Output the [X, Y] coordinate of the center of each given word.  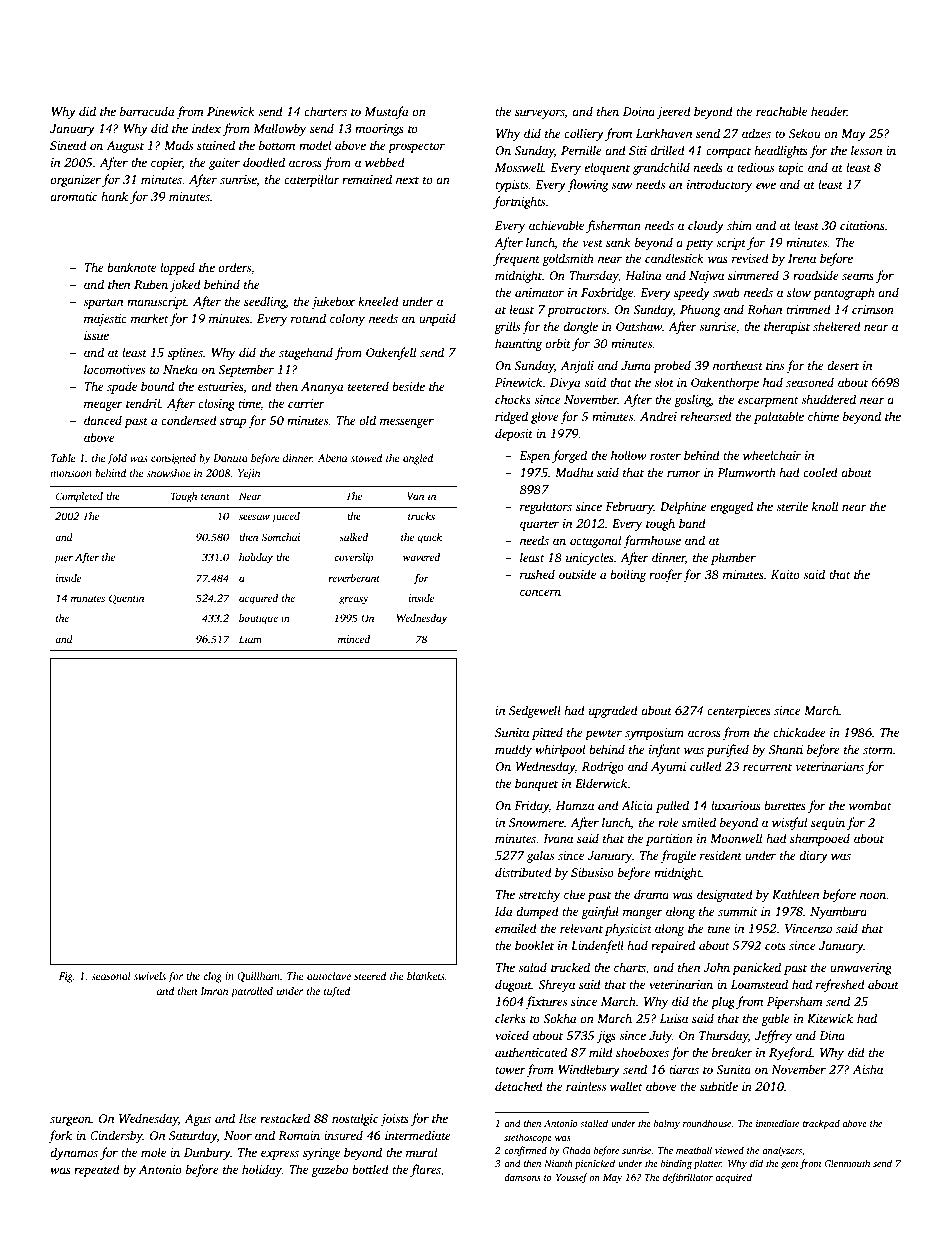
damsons [522, 1177]
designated [725, 895]
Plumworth [746, 472]
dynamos [74, 1153]
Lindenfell [597, 946]
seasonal [111, 976]
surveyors [540, 114]
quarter [539, 525]
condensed [189, 420]
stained [216, 145]
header [829, 111]
